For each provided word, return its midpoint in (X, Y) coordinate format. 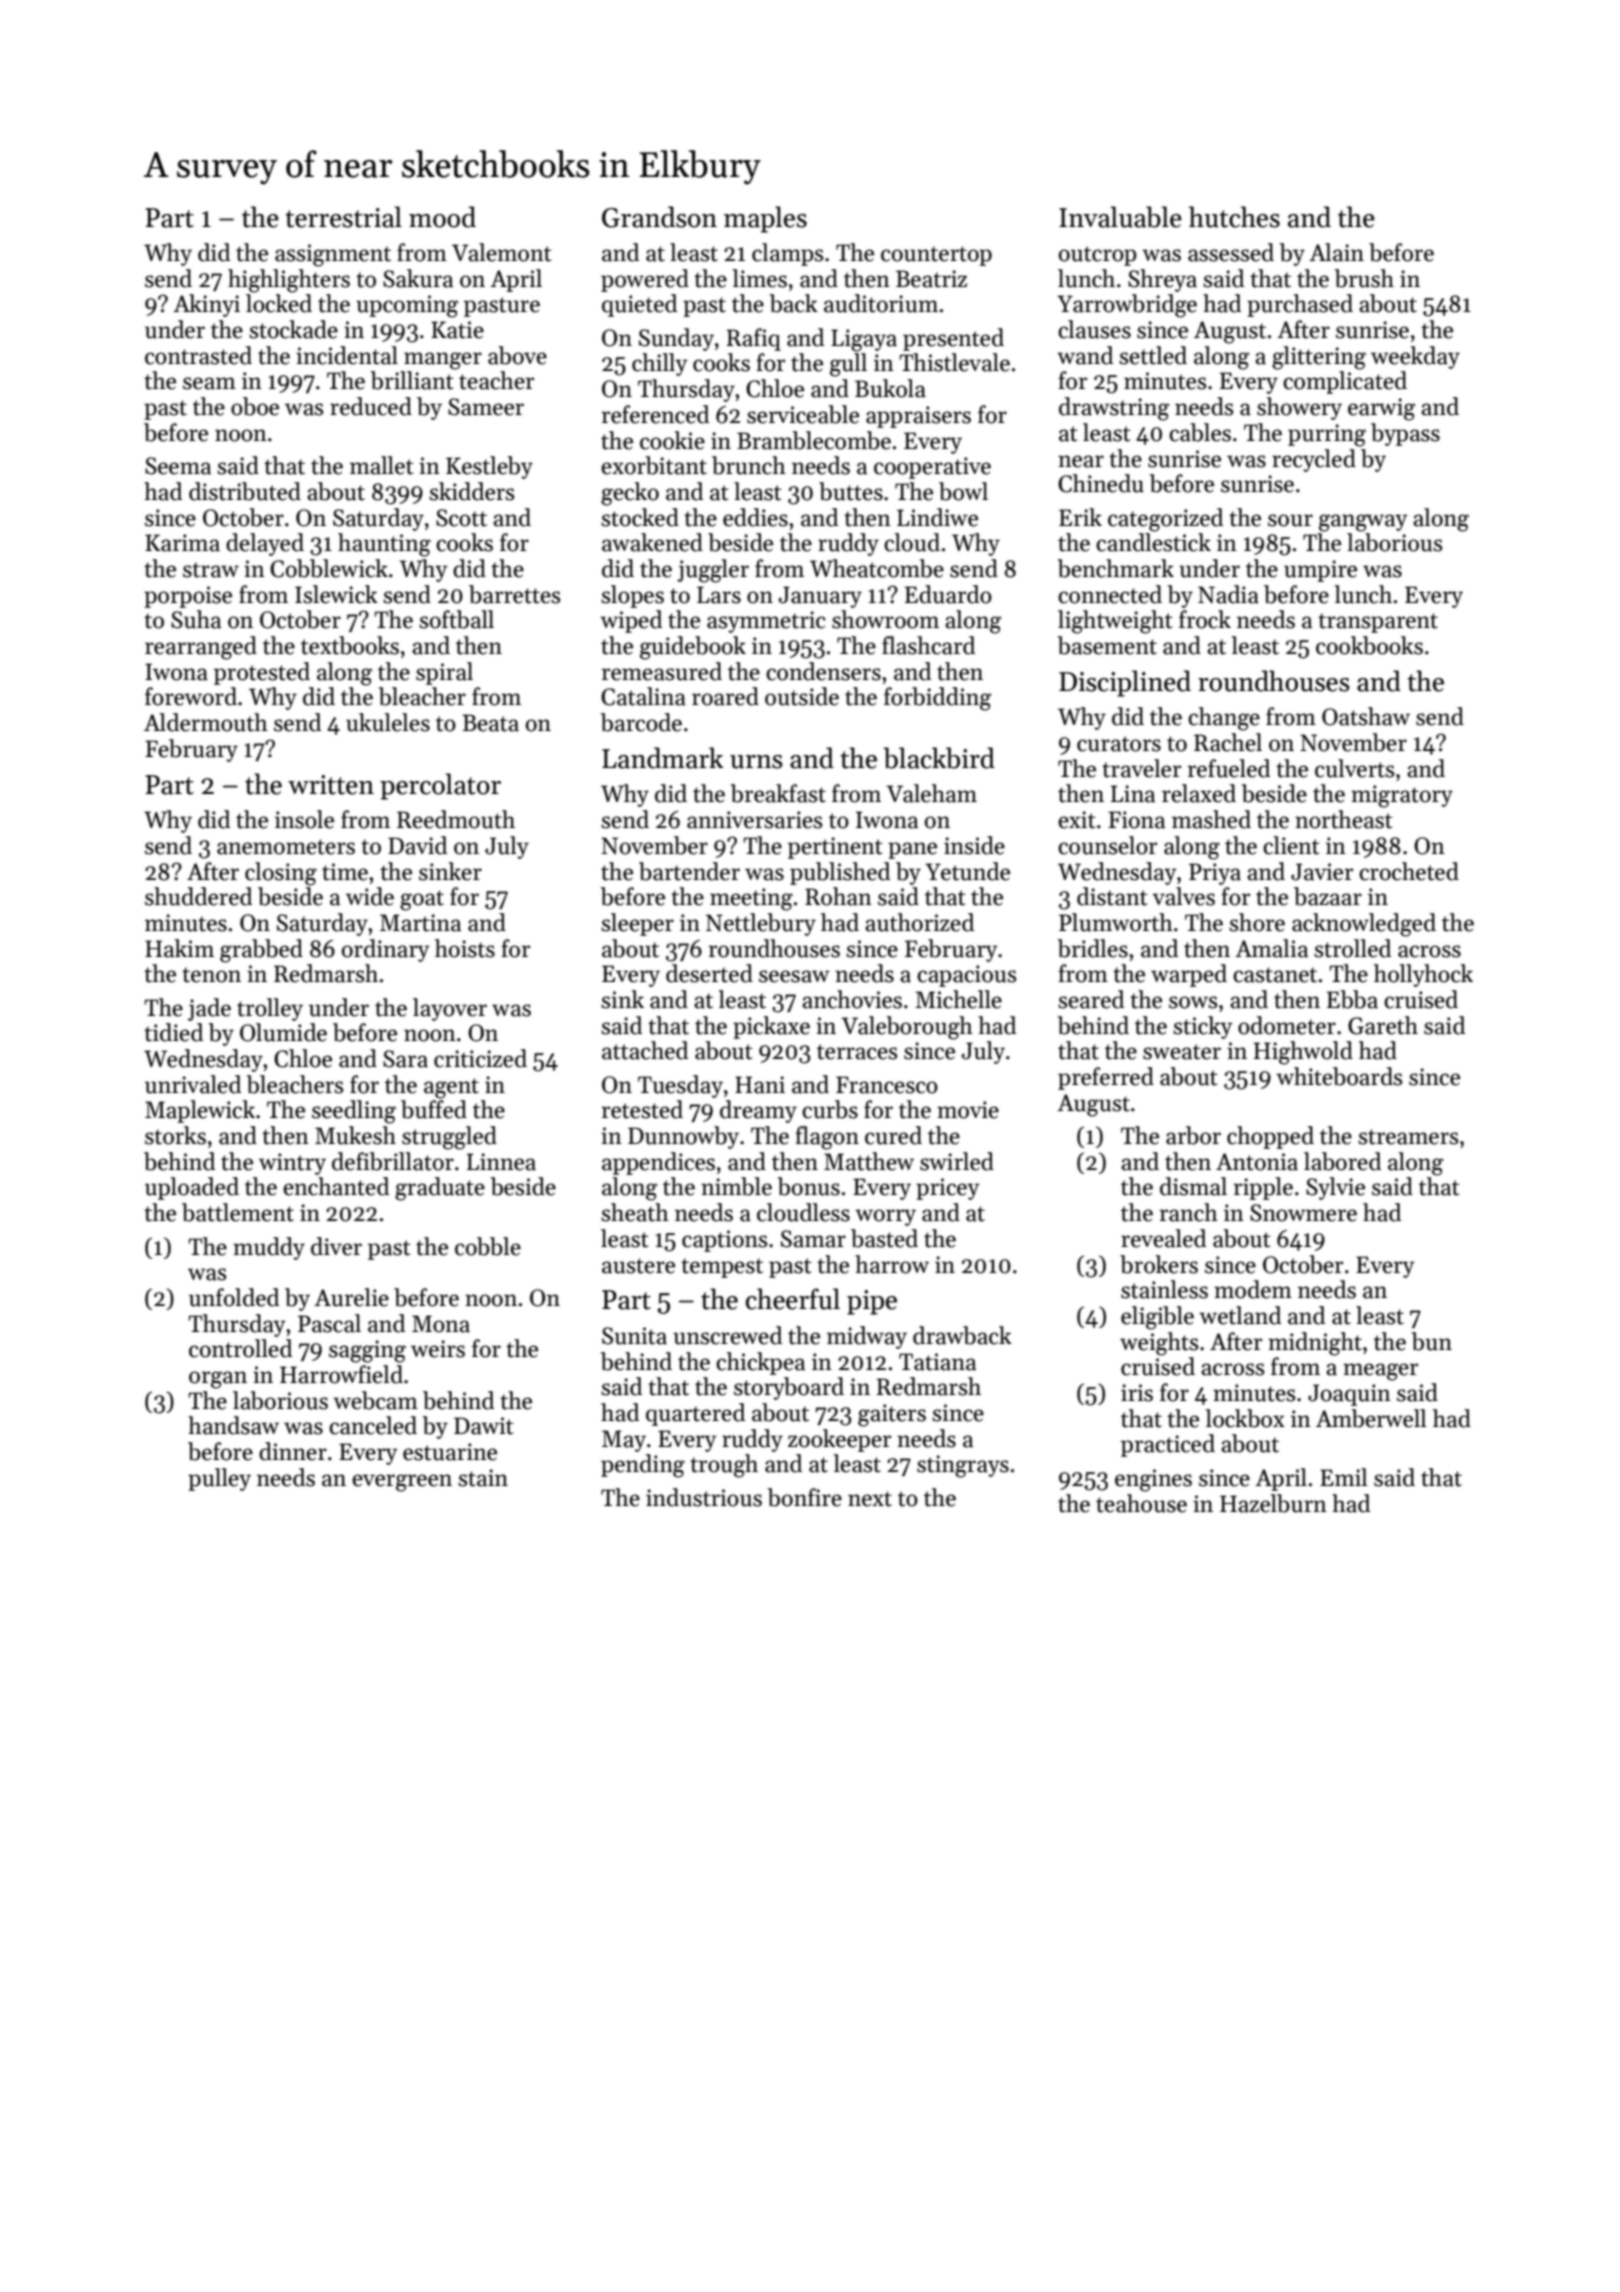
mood (442, 217)
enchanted (336, 1186)
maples (765, 219)
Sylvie (1335, 1188)
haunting (384, 545)
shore (1257, 922)
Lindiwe (937, 517)
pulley (219, 1479)
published (840, 873)
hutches (1234, 217)
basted (884, 1238)
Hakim (179, 948)
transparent (1378, 623)
